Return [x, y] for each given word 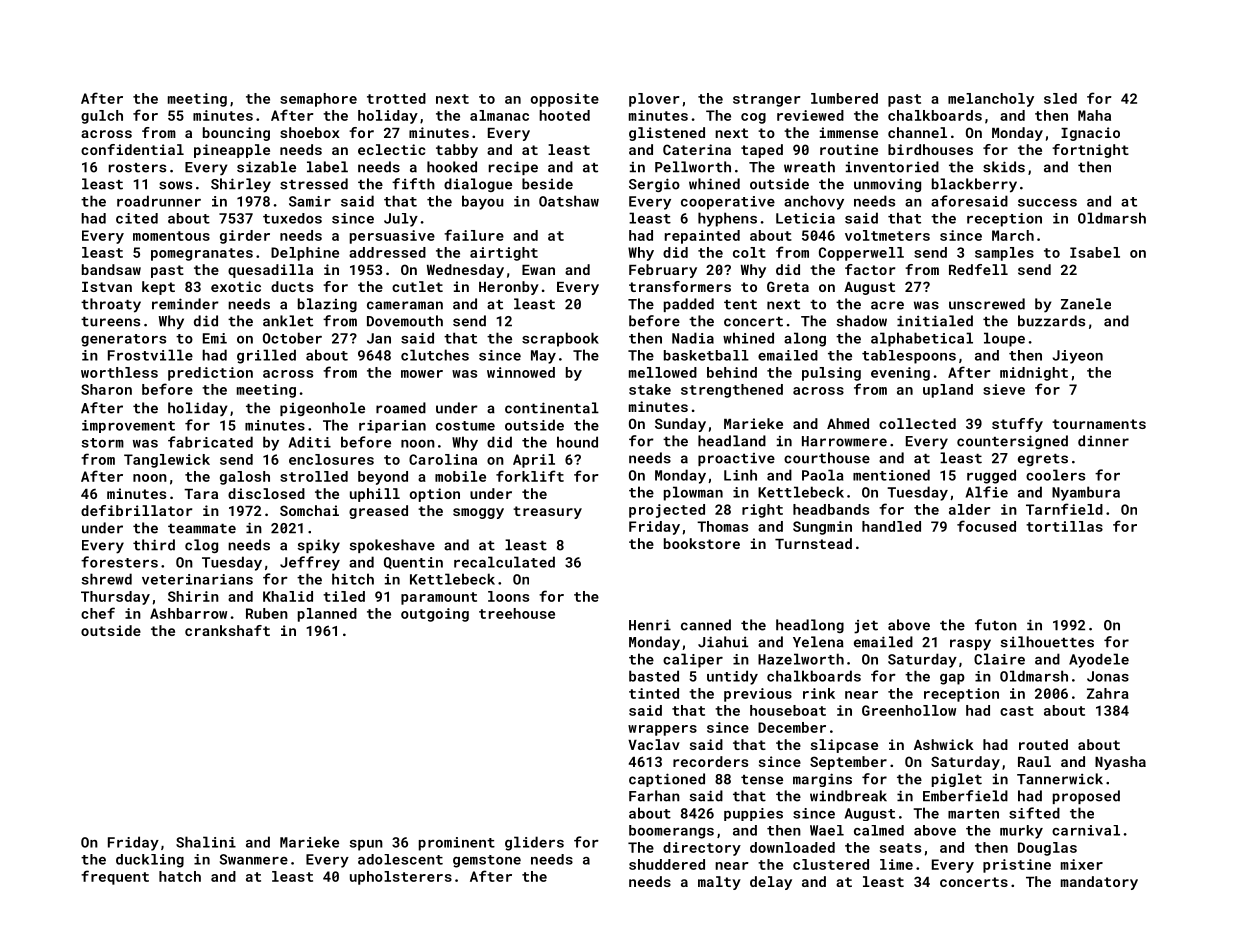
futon [996, 625]
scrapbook [560, 339]
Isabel [1095, 252]
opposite [565, 100]
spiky [319, 546]
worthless [119, 372]
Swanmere [254, 859]
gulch [102, 117]
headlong [810, 626]
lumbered [844, 98]
